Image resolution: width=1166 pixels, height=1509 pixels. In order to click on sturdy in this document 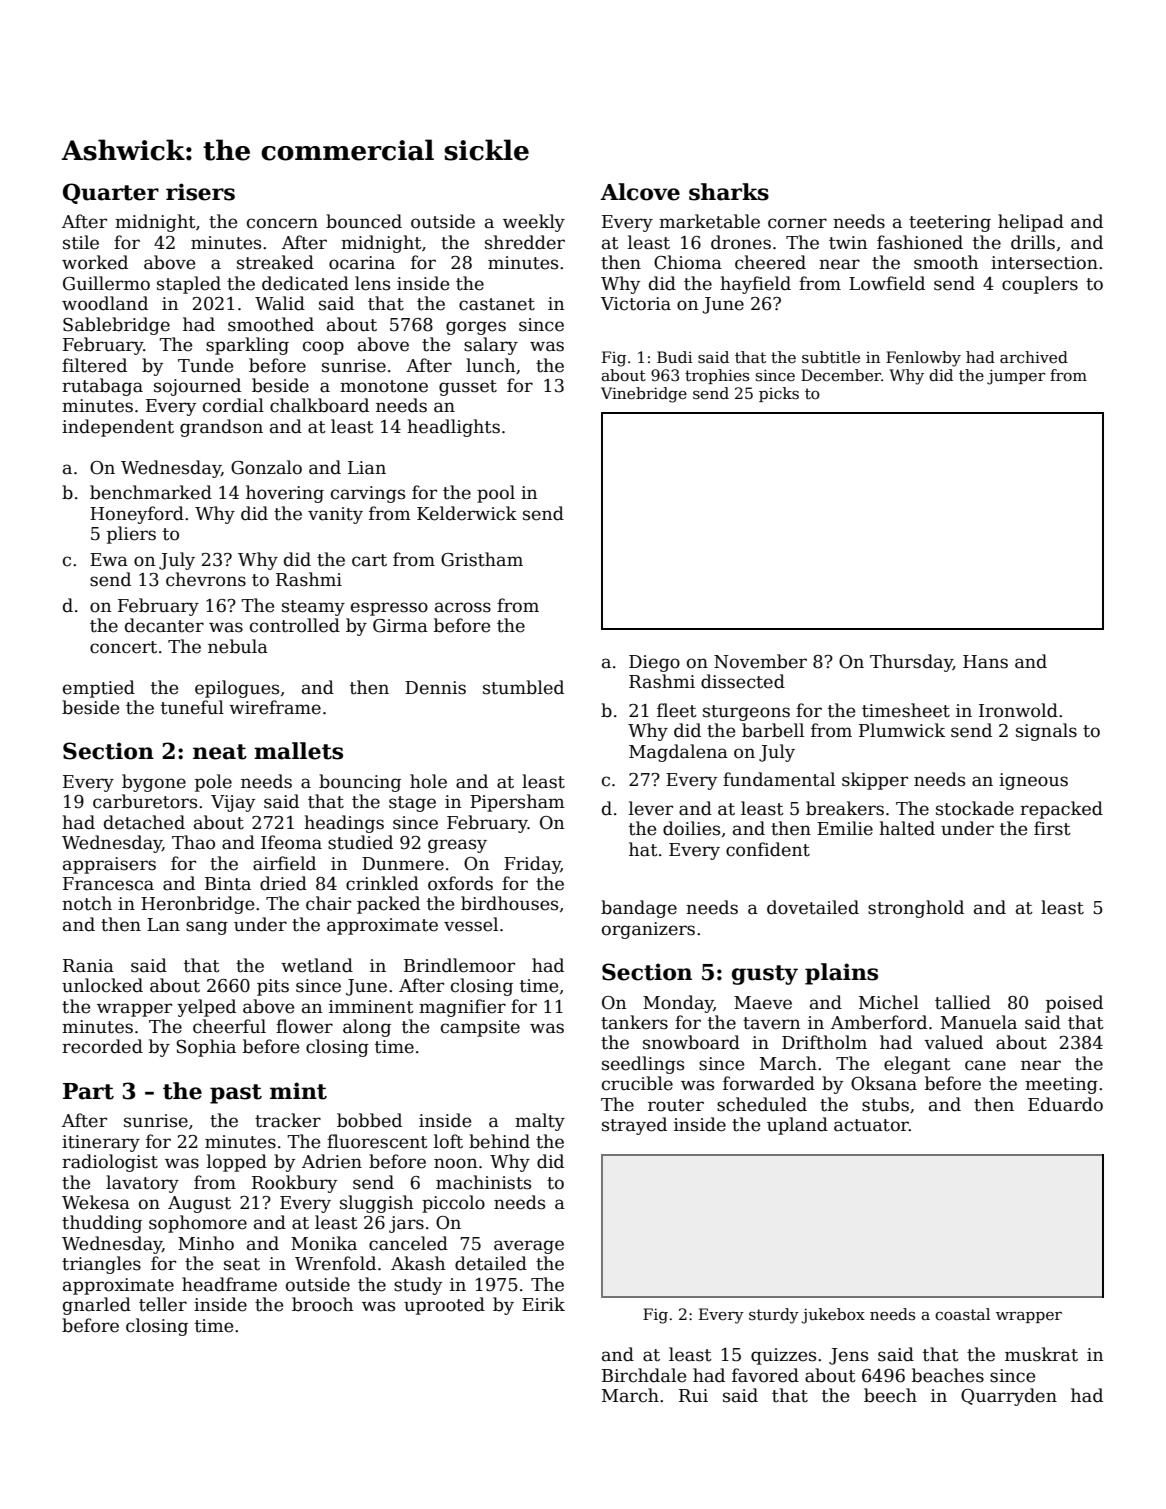, I will do `click(774, 1316)`.
